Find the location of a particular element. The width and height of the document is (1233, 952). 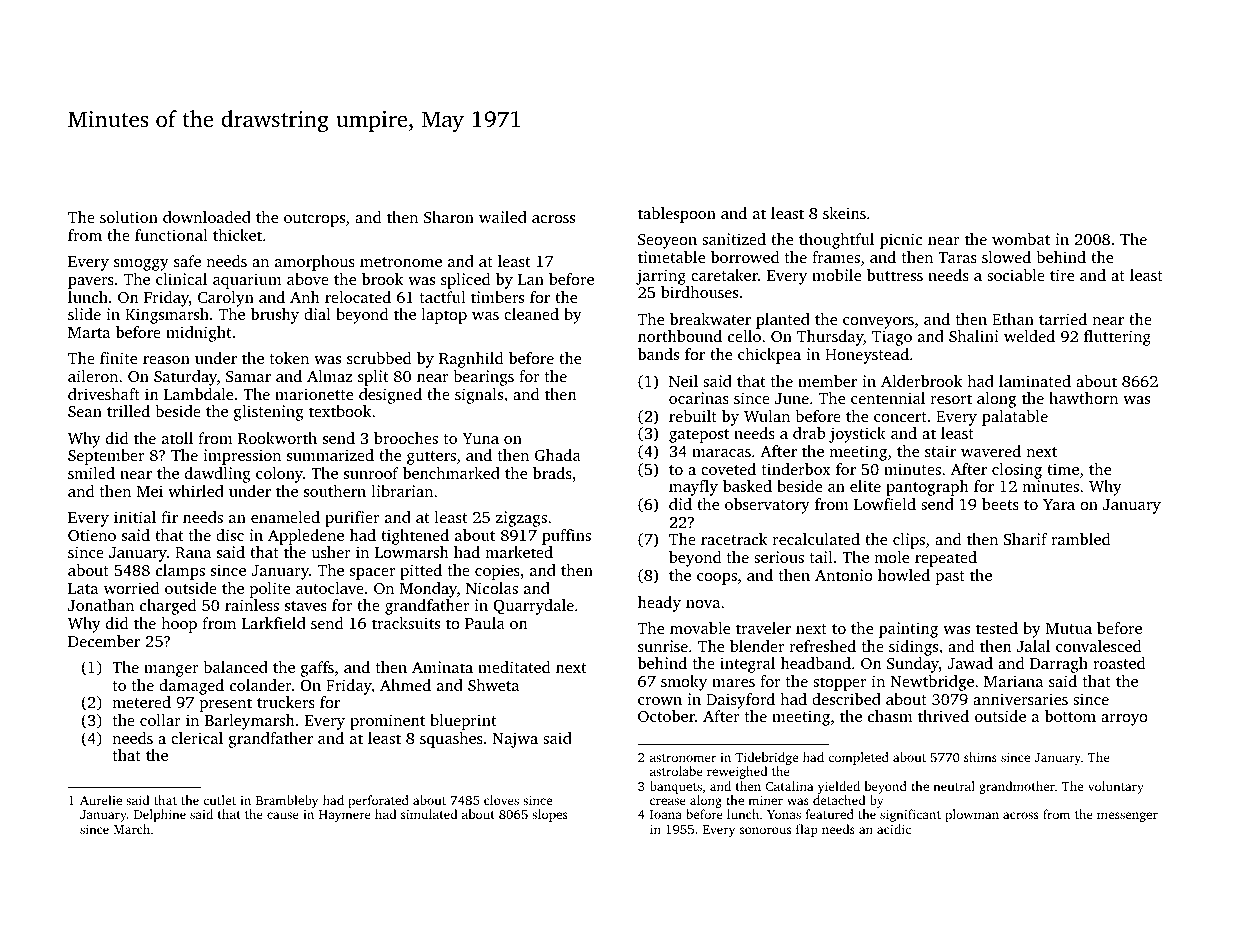

wombat is located at coordinates (1021, 239).
